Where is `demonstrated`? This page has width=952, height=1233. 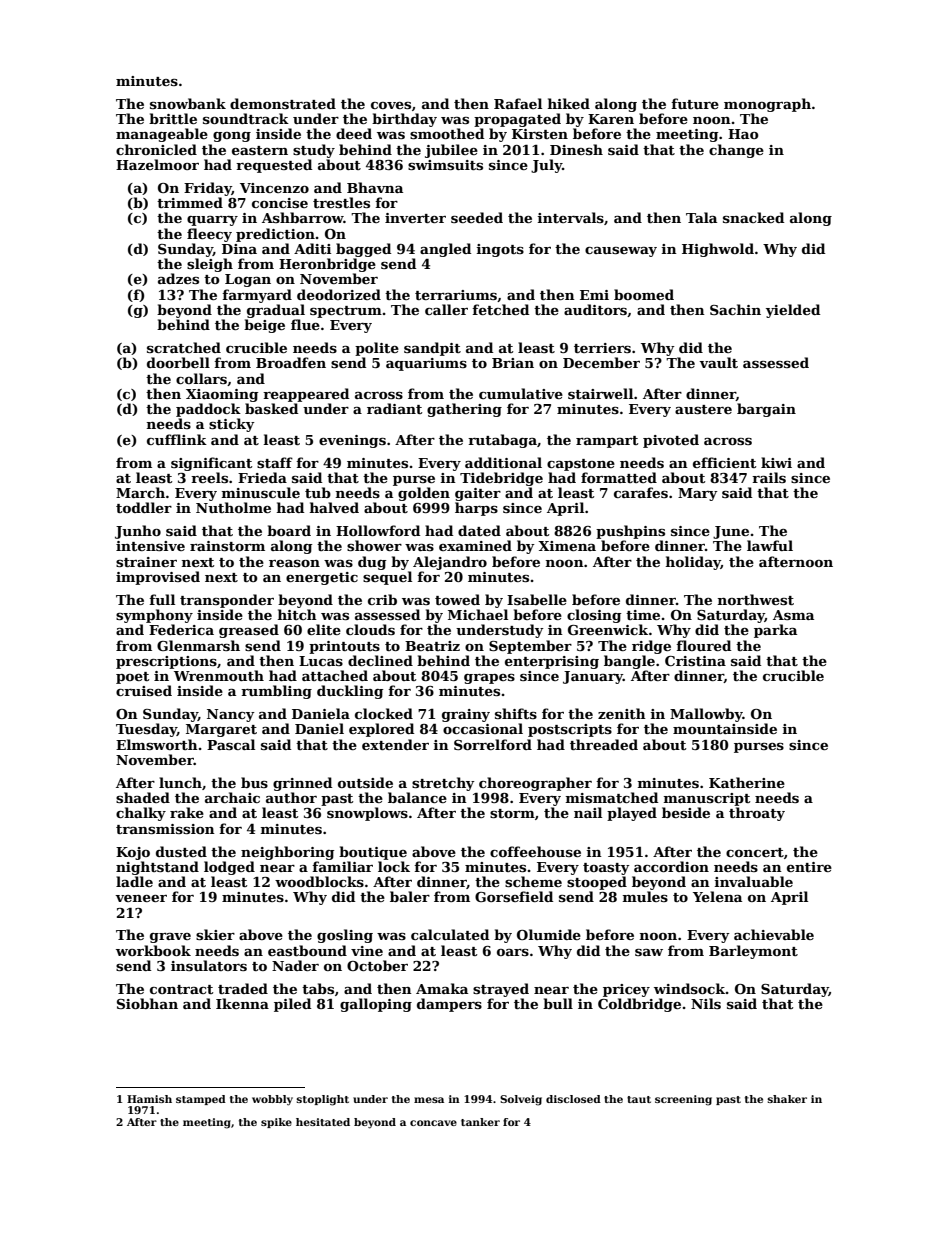
demonstrated is located at coordinates (283, 103).
